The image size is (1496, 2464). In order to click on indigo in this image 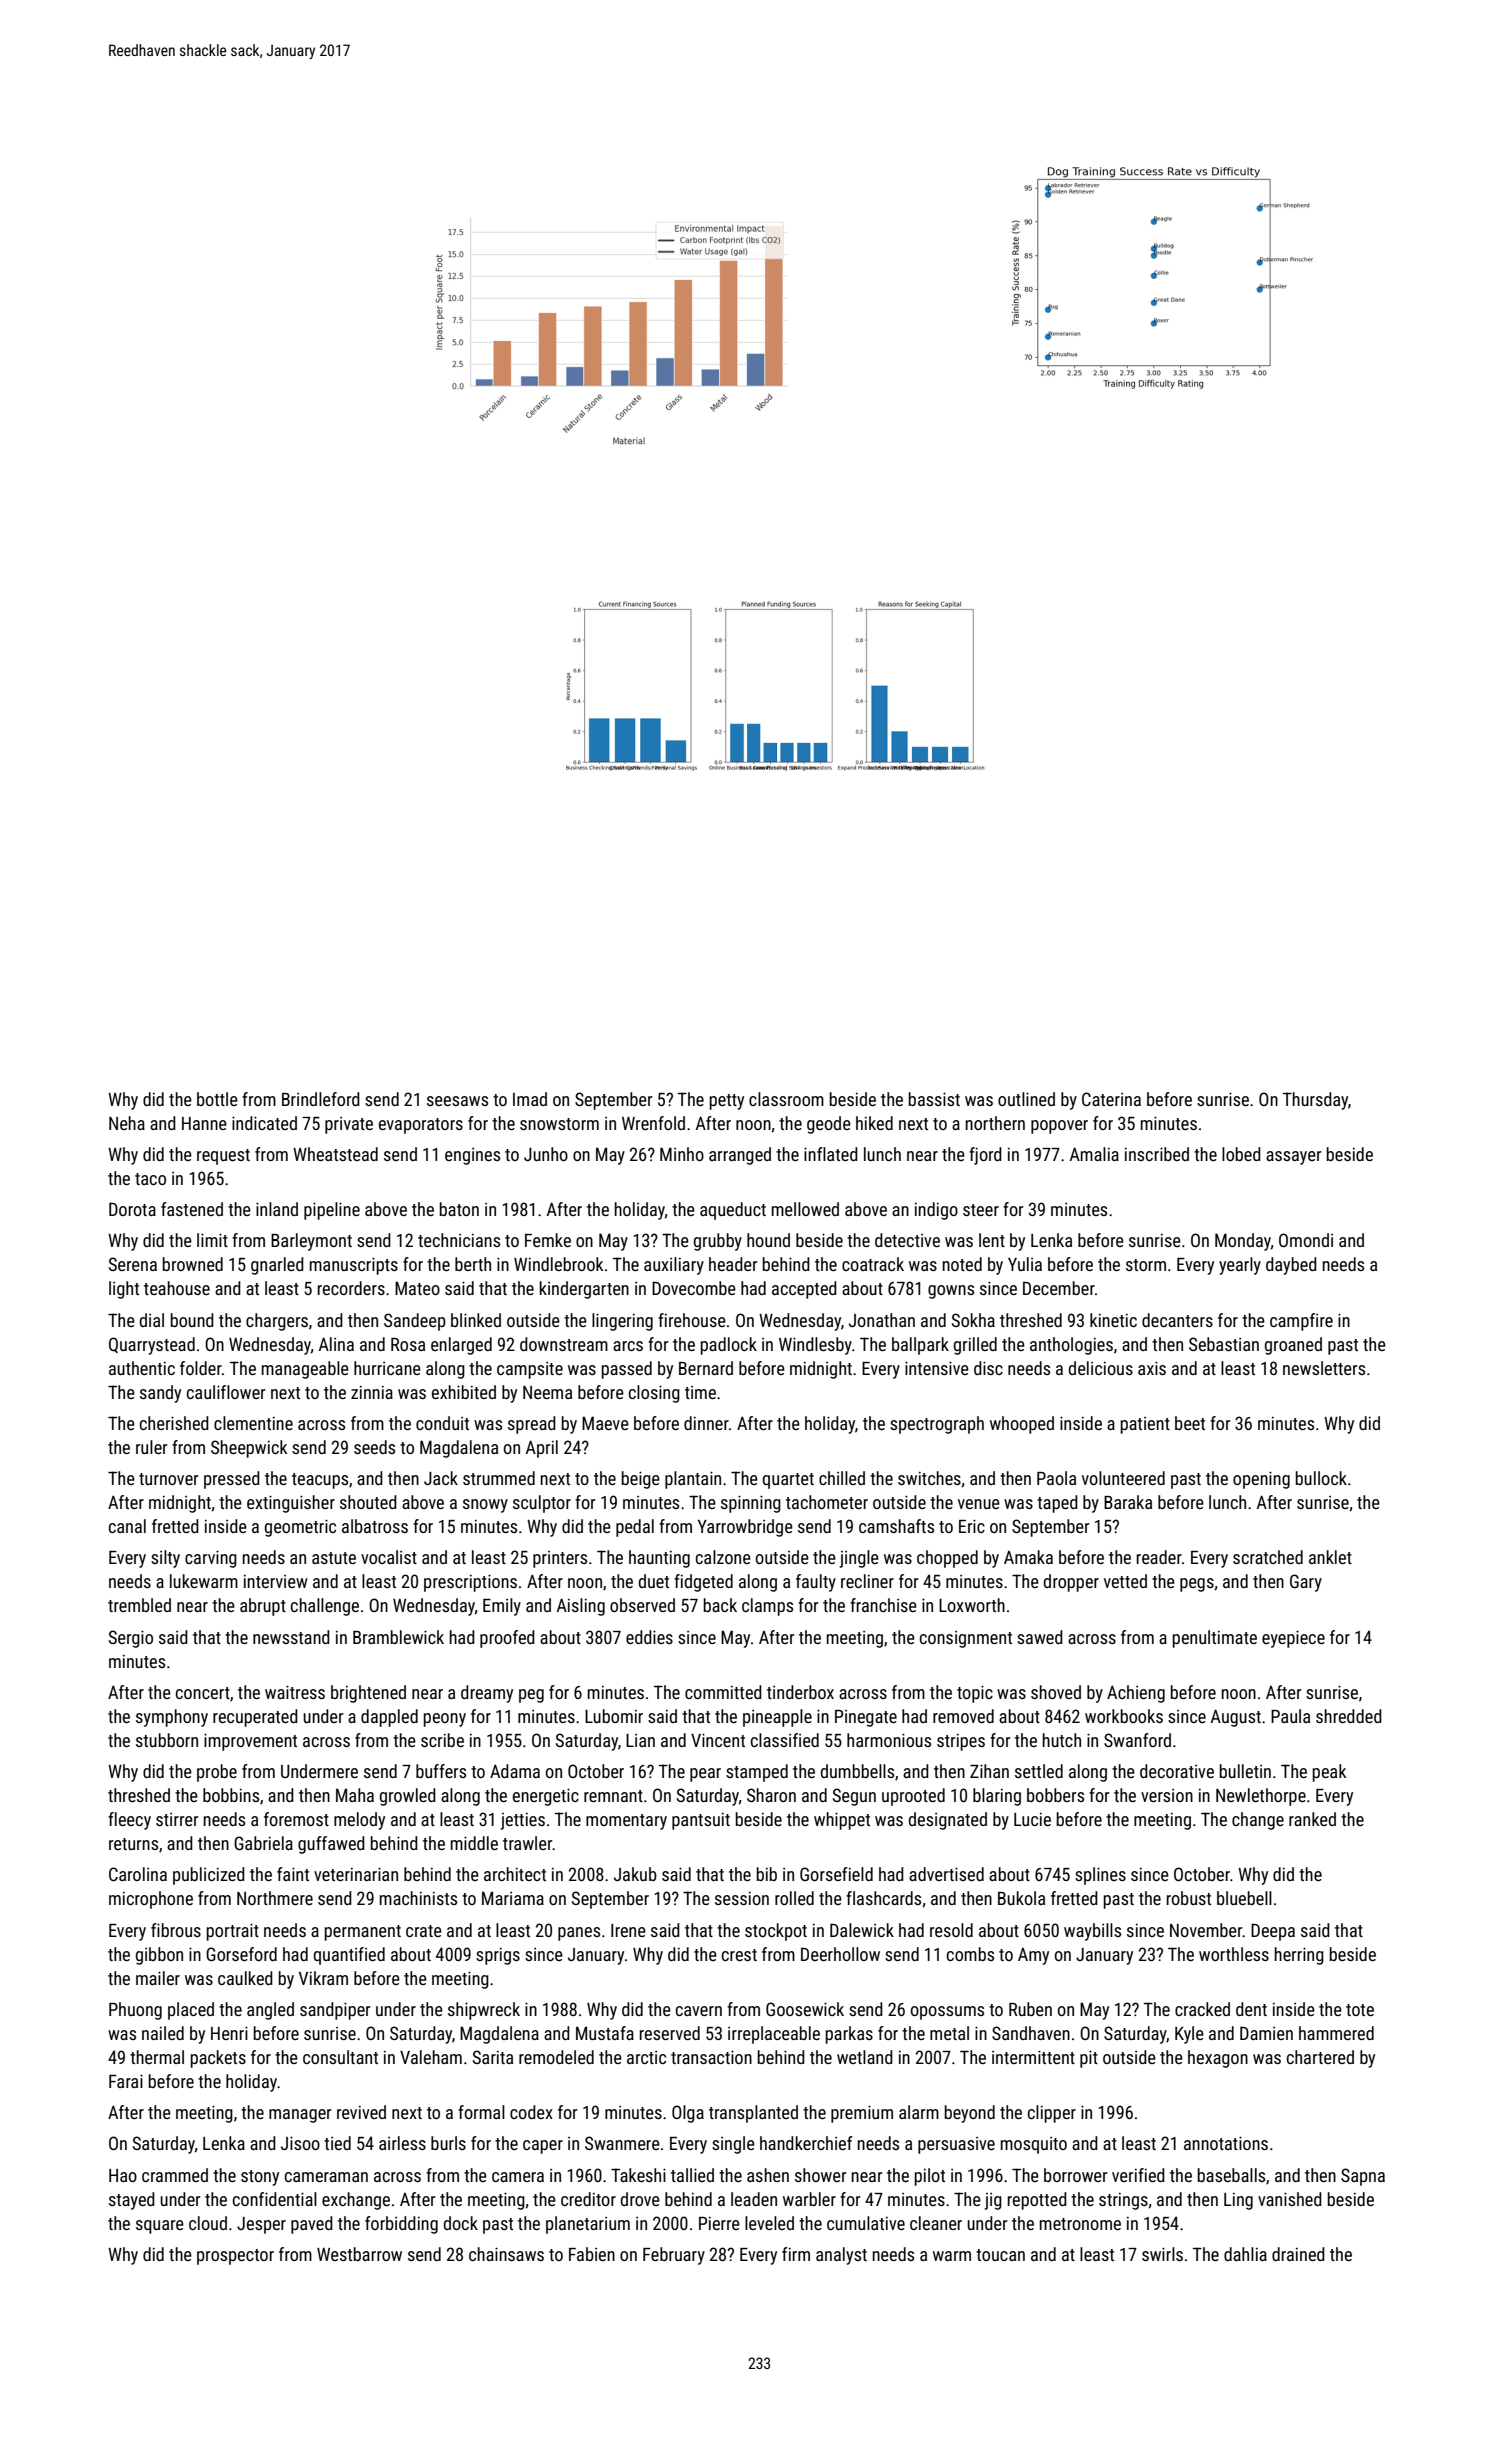, I will do `click(936, 1211)`.
